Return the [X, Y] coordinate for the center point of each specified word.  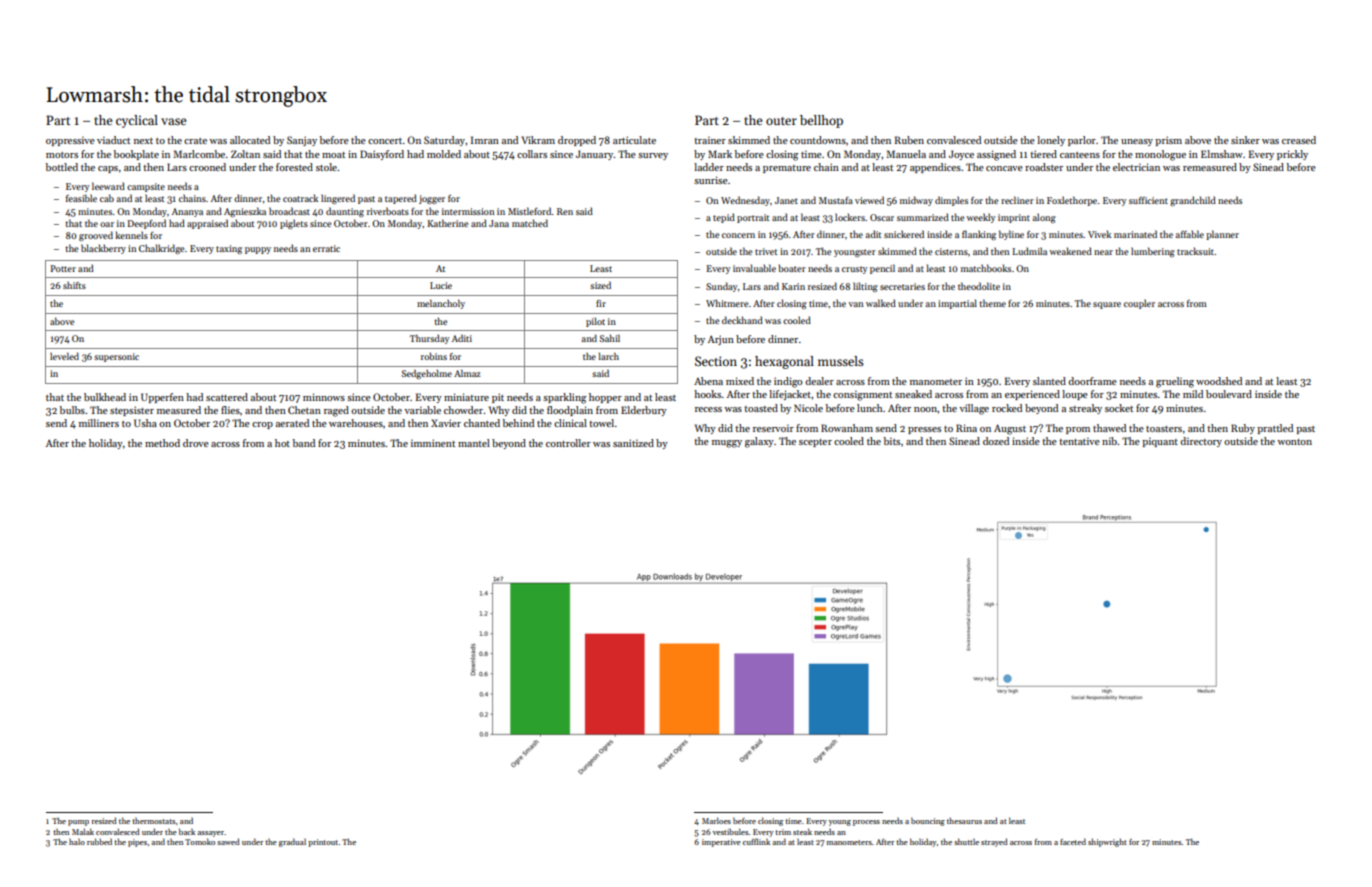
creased [1299, 140]
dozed [996, 441]
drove [196, 443]
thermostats [153, 821]
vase [173, 121]
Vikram [538, 140]
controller [568, 443]
